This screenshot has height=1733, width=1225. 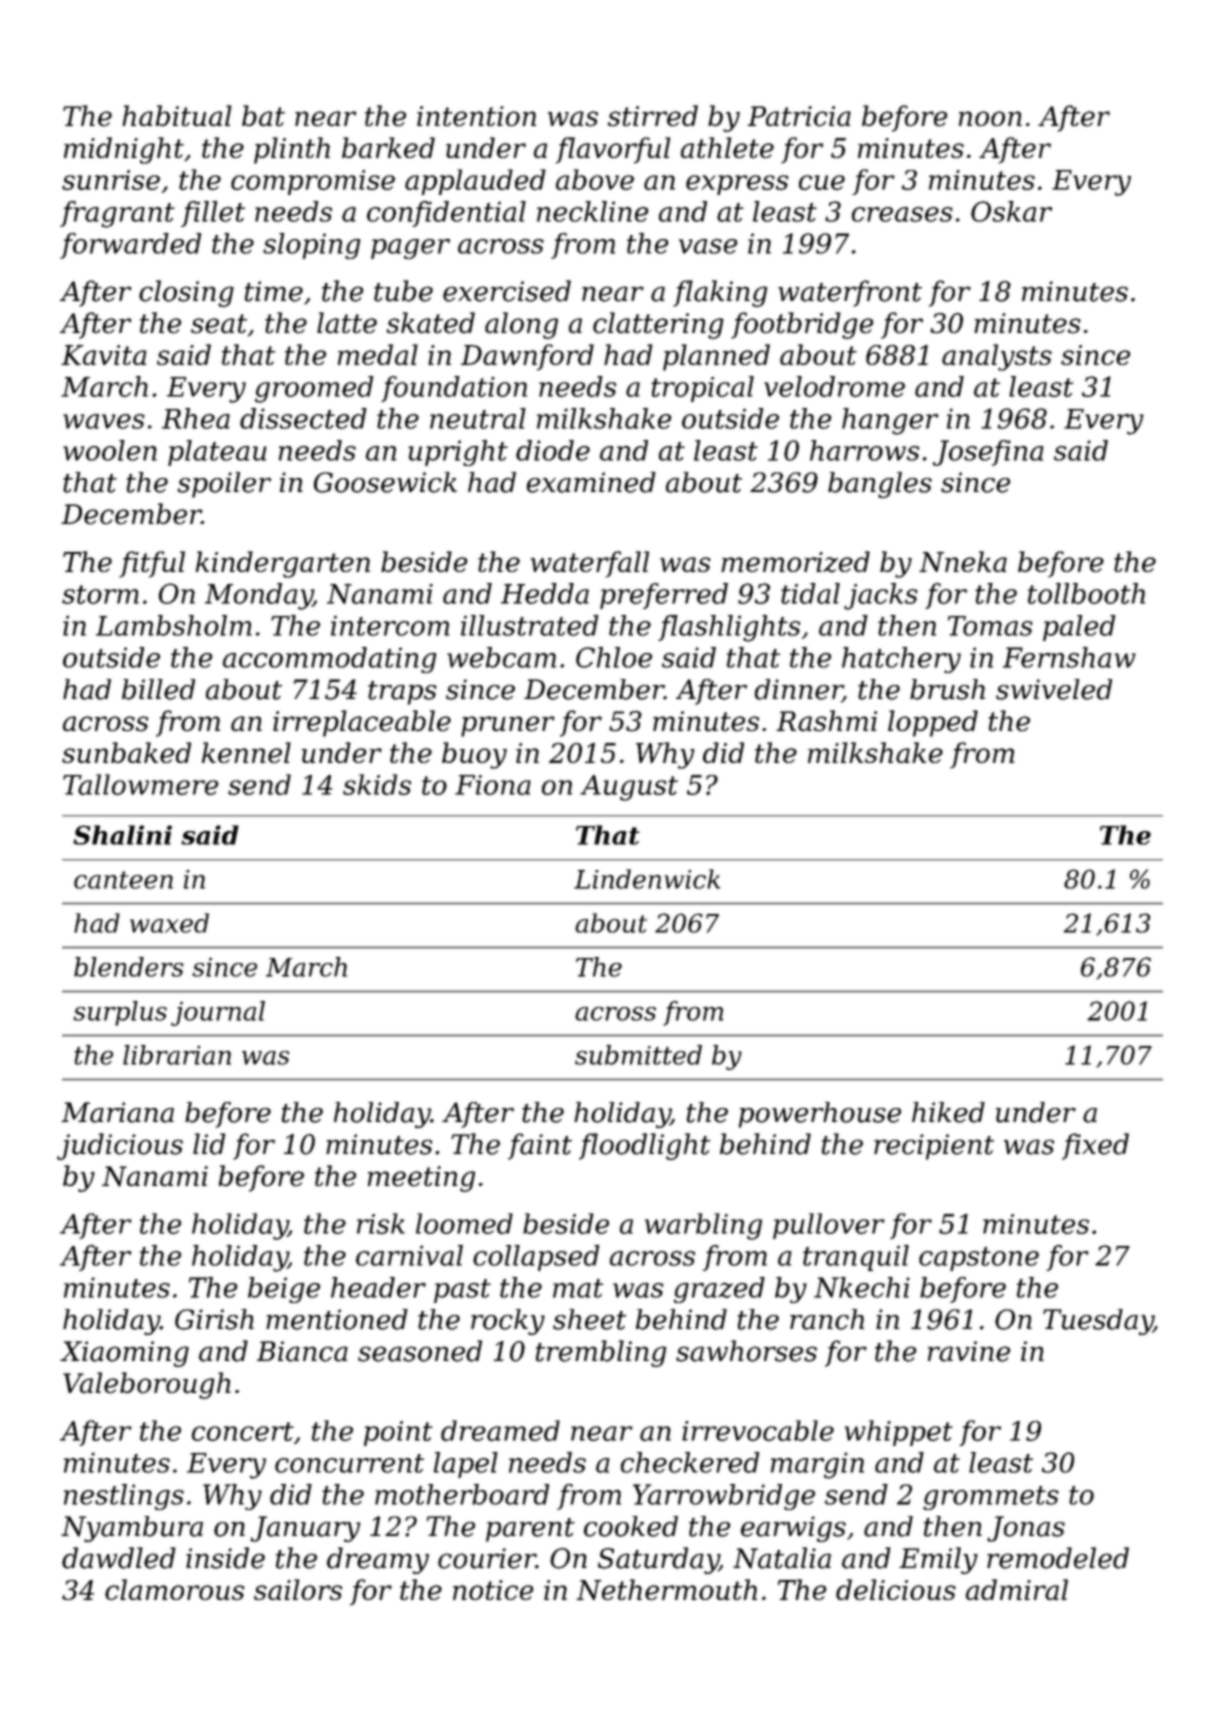 I want to click on tranquil, so click(x=856, y=1258).
